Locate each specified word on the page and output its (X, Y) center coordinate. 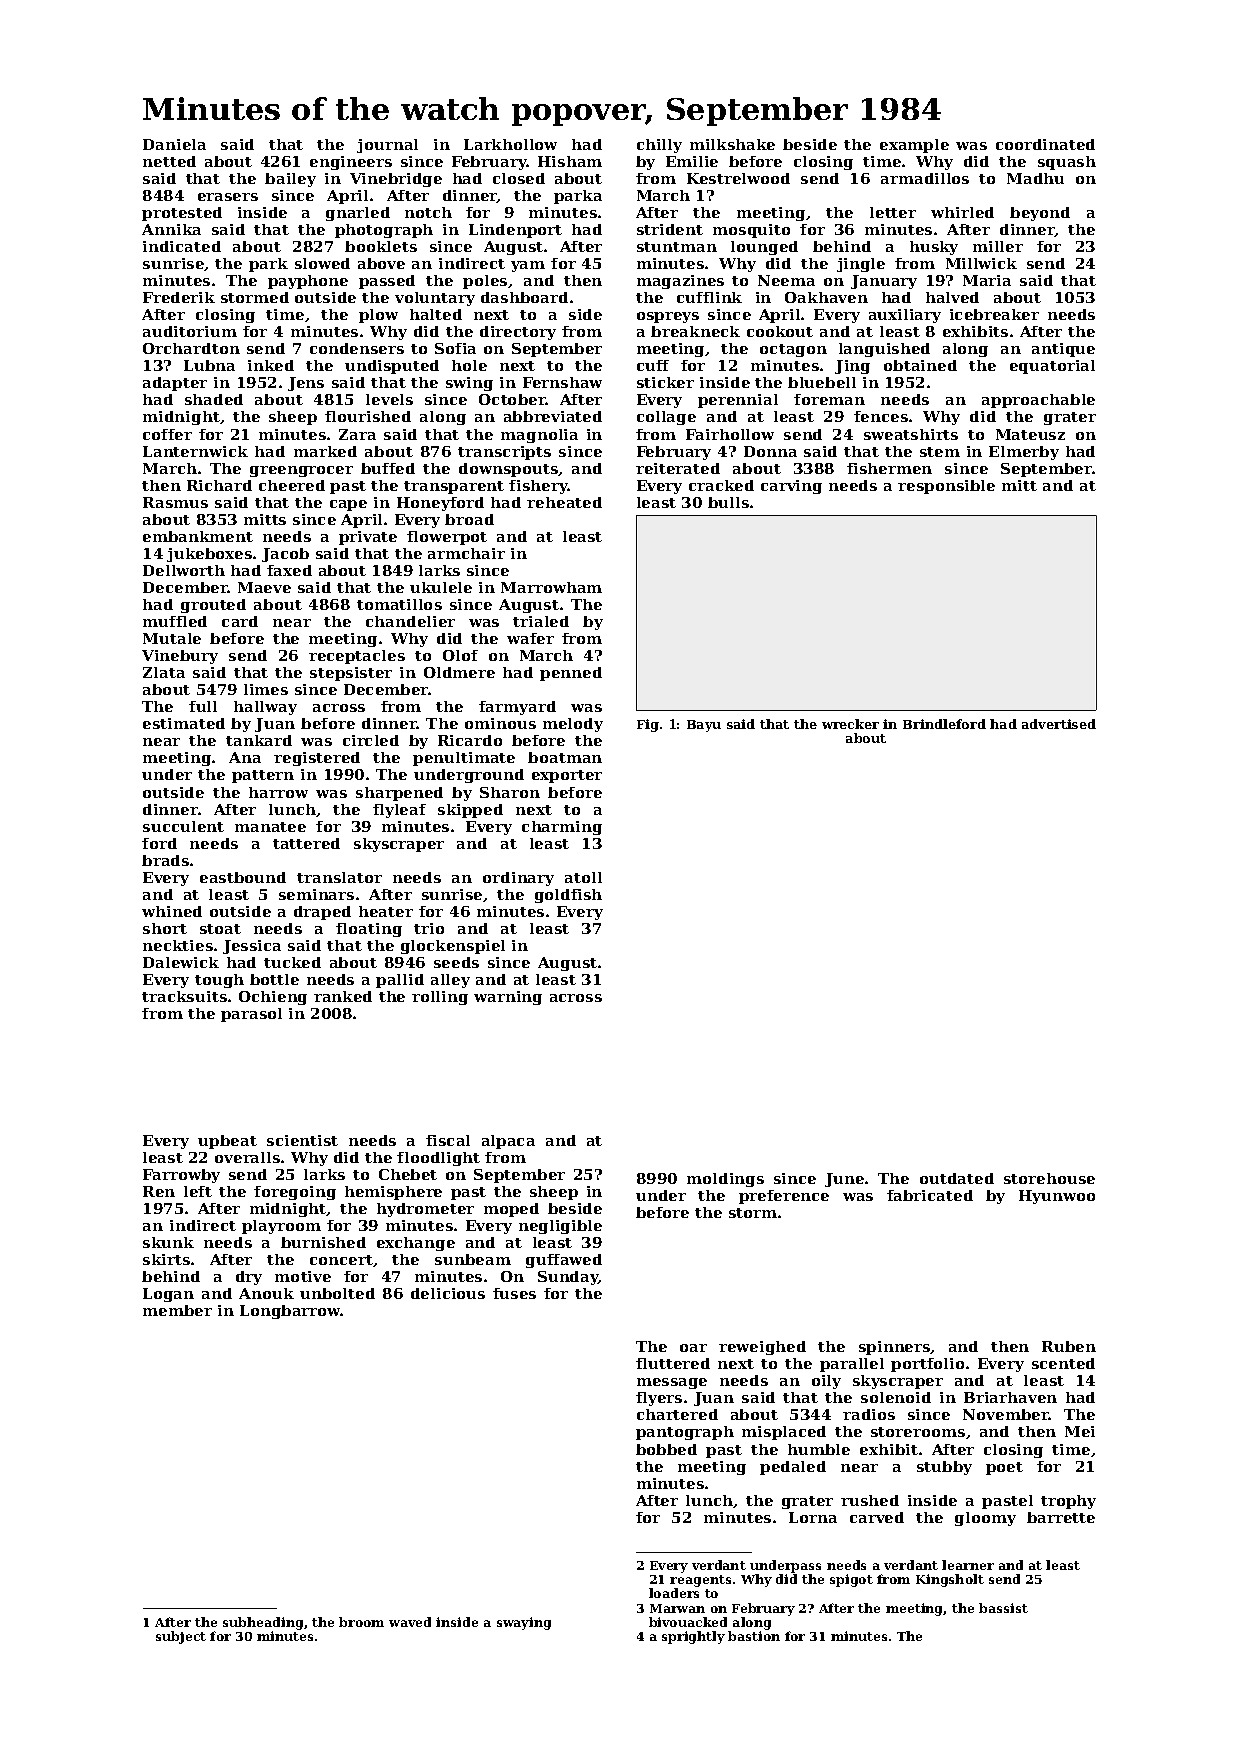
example (914, 146)
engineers (351, 163)
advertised (1059, 724)
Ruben (1069, 1346)
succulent (183, 826)
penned (571, 674)
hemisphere (393, 1193)
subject (181, 1637)
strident (670, 229)
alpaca (508, 1142)
